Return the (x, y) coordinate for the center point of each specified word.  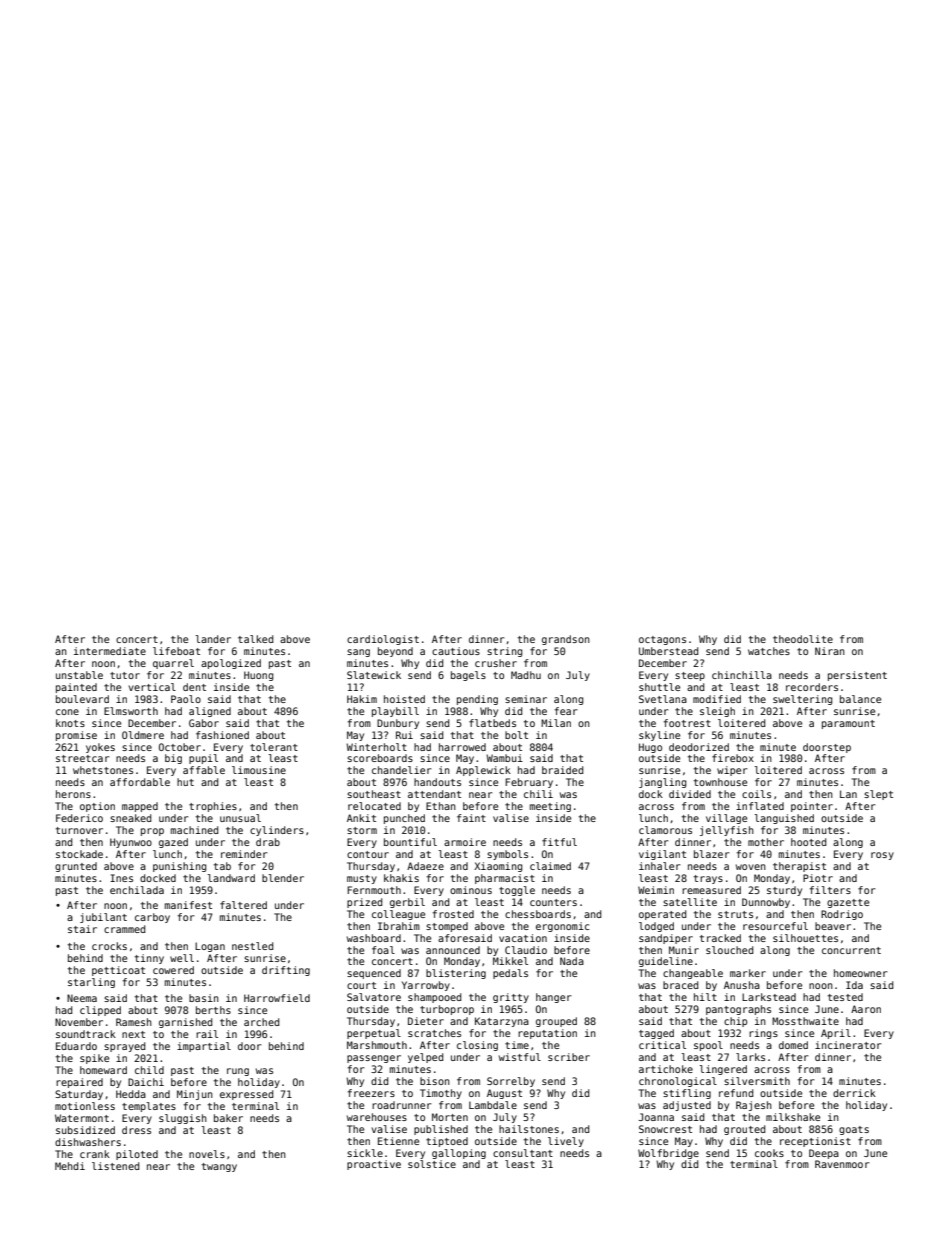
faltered (243, 905)
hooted (808, 842)
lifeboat (176, 651)
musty (362, 879)
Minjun (195, 1095)
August (504, 1094)
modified (717, 699)
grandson (566, 640)
